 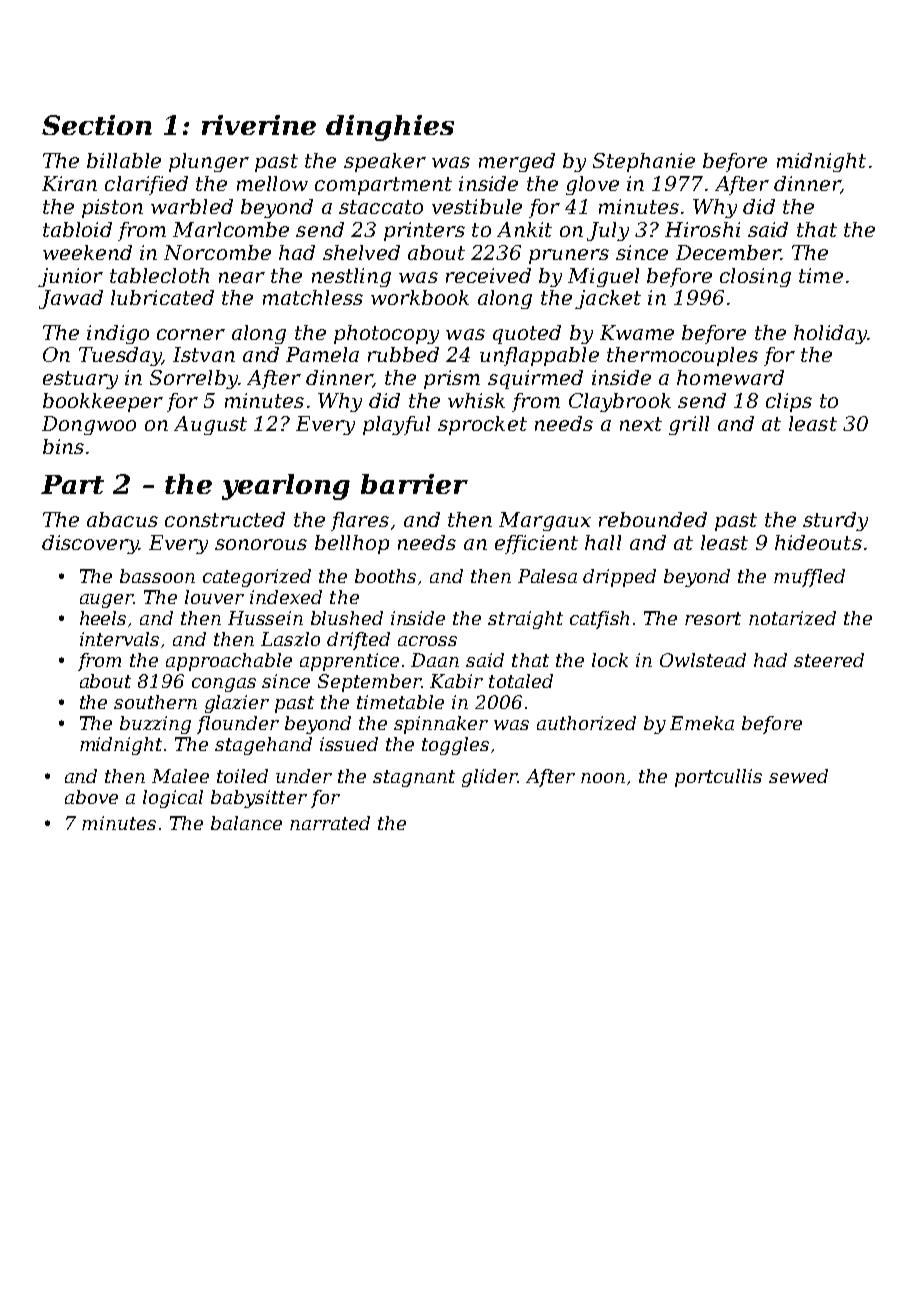 I want to click on straight, so click(x=525, y=620).
